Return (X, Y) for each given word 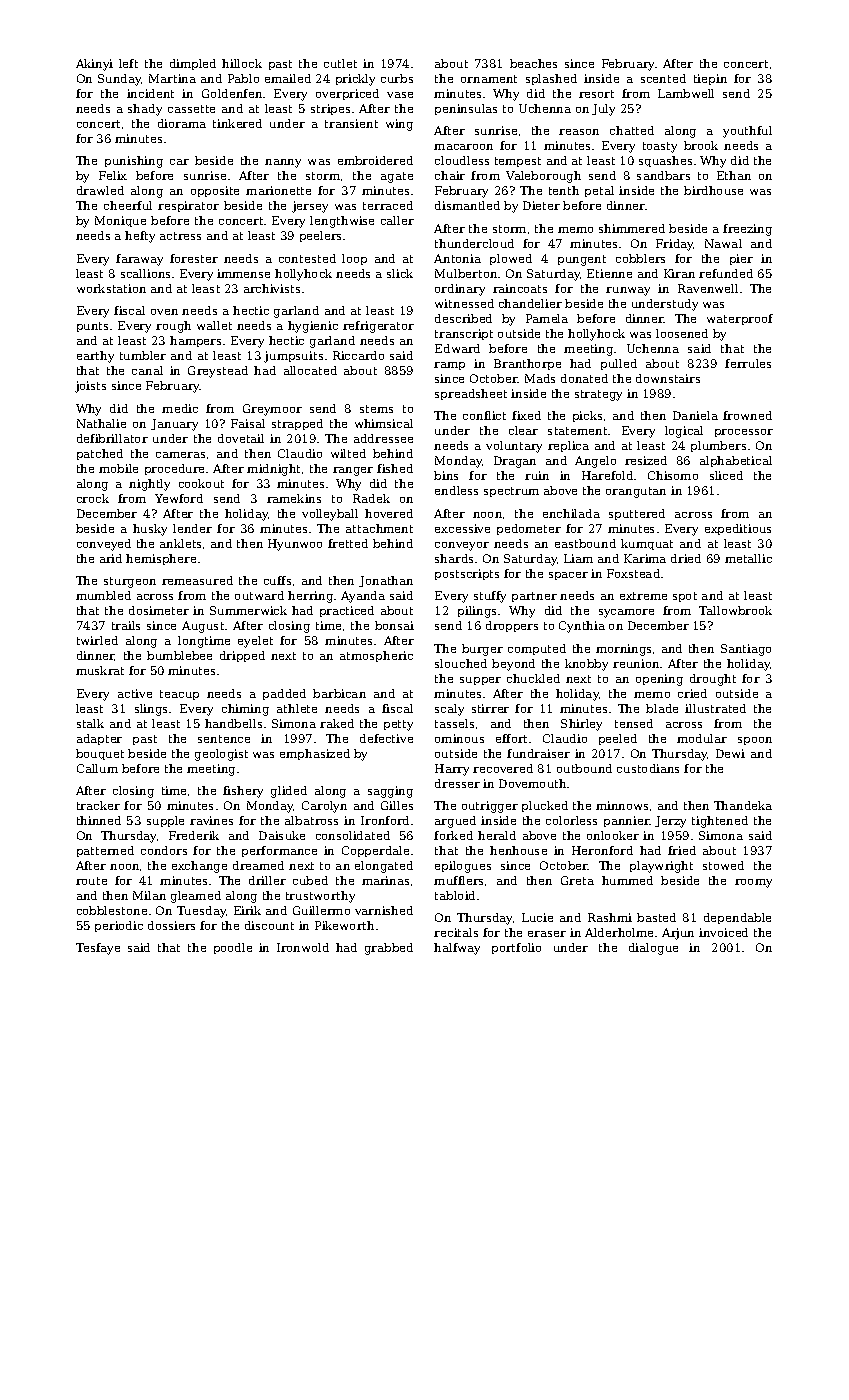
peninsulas (466, 109)
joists (90, 387)
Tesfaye (98, 949)
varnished (384, 910)
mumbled (103, 595)
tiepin (710, 79)
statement (577, 431)
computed (537, 649)
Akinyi (94, 65)
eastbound (585, 543)
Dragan (515, 462)
